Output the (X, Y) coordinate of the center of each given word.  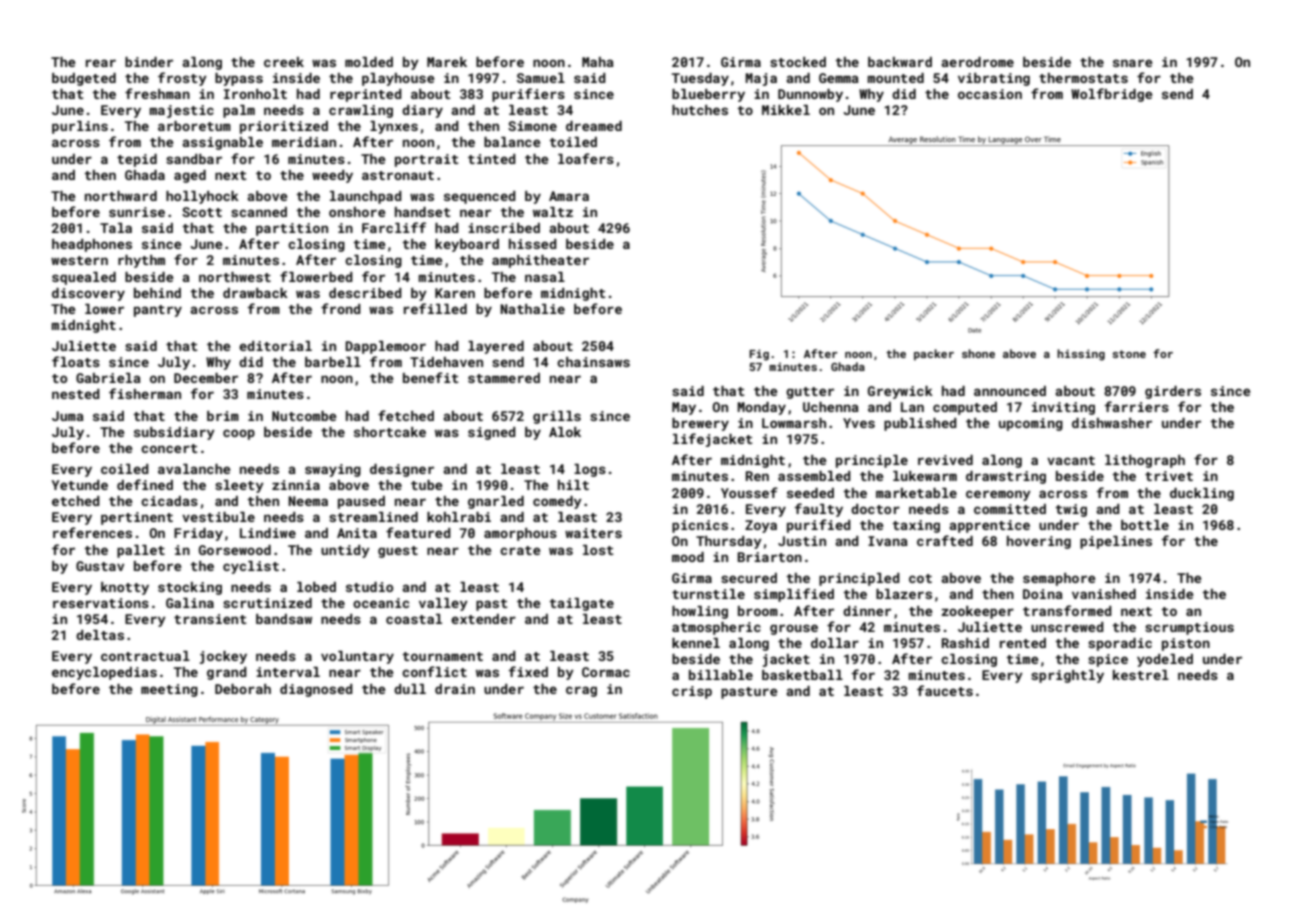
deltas (100, 635)
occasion (990, 94)
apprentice (989, 526)
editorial (275, 346)
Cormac (606, 672)
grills (557, 417)
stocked (798, 62)
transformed (1067, 610)
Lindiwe (268, 533)
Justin (802, 541)
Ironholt (255, 94)
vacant (1071, 460)
